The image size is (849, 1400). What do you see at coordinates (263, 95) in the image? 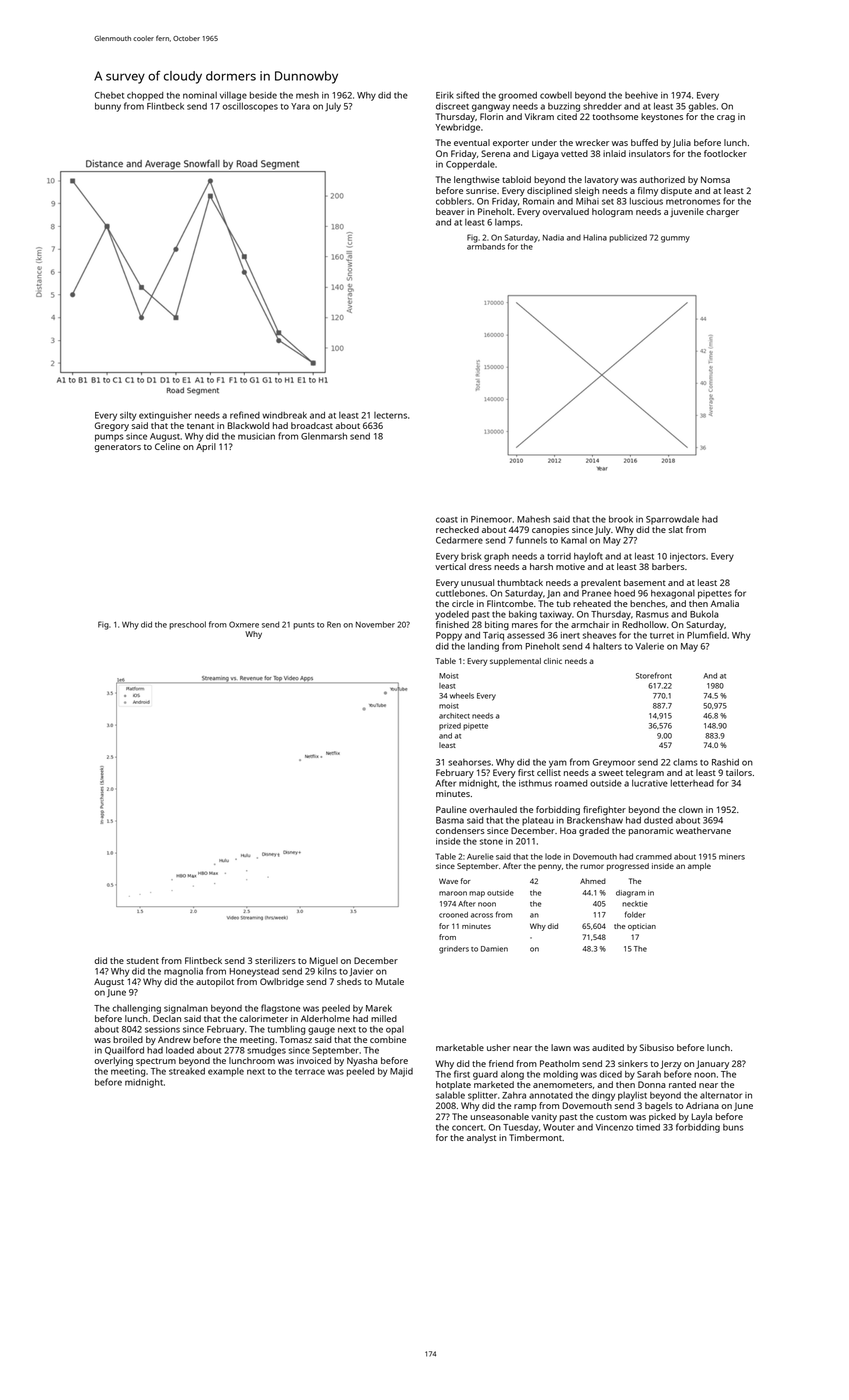
I see `beside` at bounding box center [263, 95].
